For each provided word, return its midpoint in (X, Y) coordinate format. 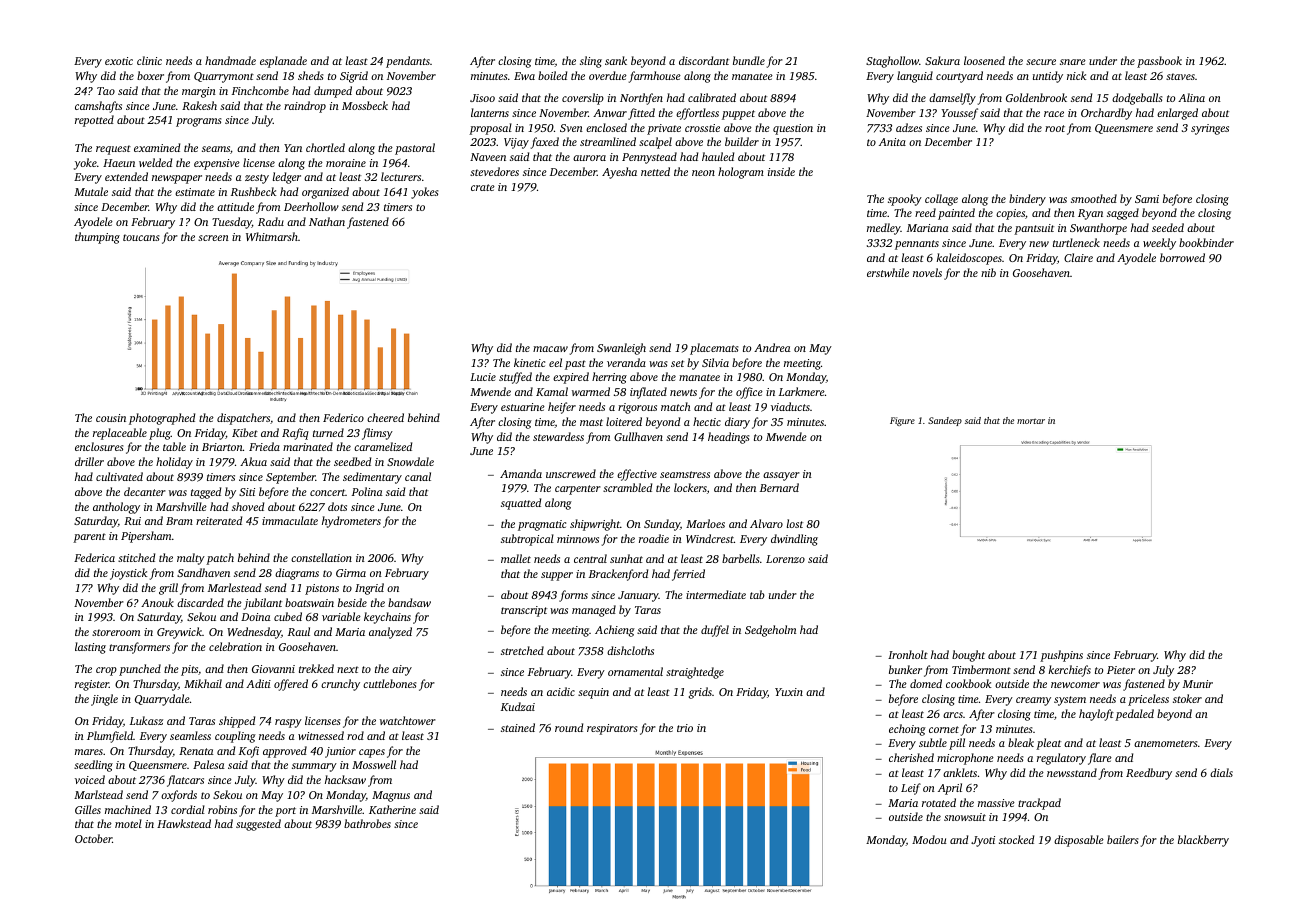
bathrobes (367, 823)
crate (483, 187)
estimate (195, 192)
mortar (1031, 421)
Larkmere (802, 391)
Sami (1147, 199)
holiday (174, 463)
